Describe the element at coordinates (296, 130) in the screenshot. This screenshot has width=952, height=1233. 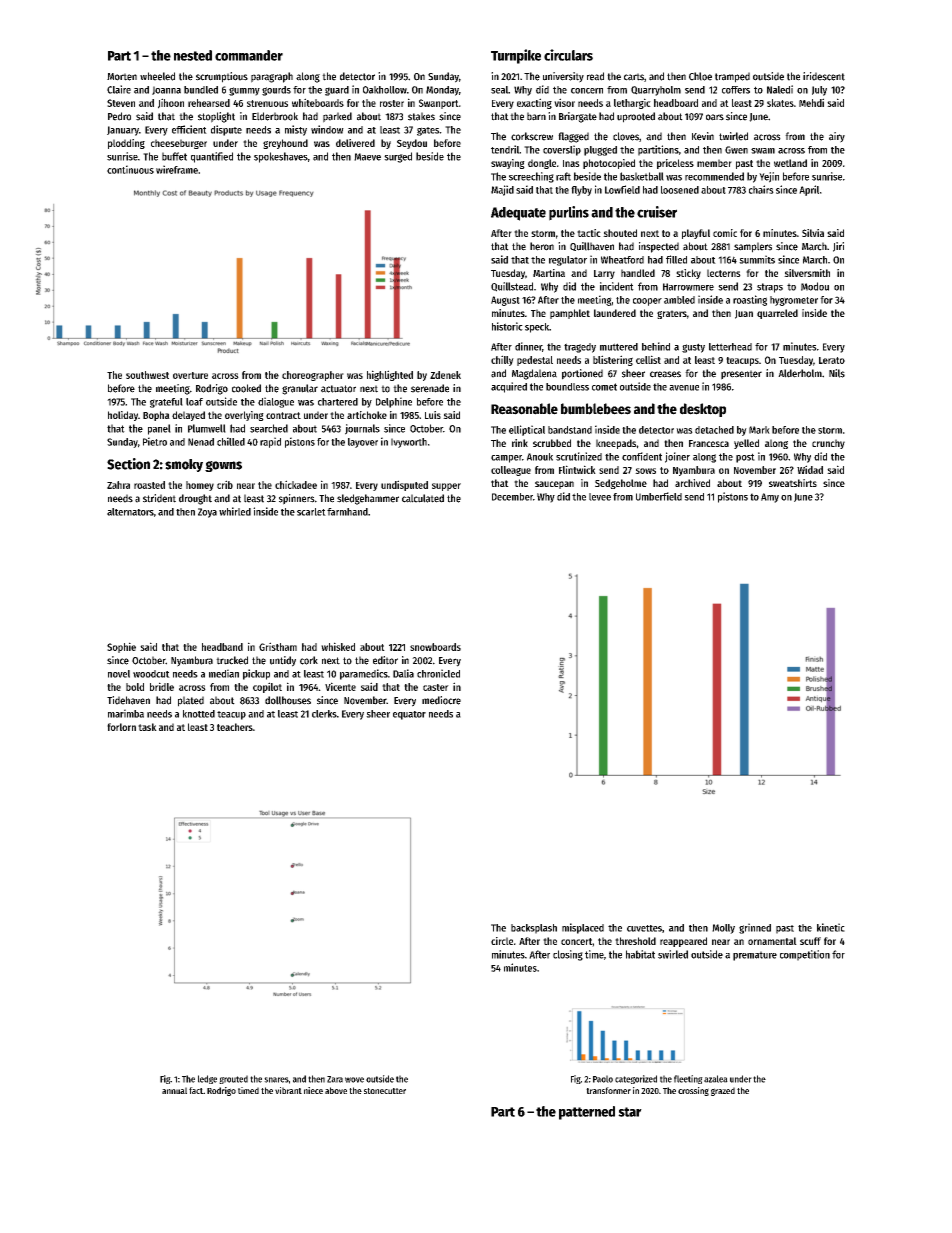
I see `misty` at that location.
